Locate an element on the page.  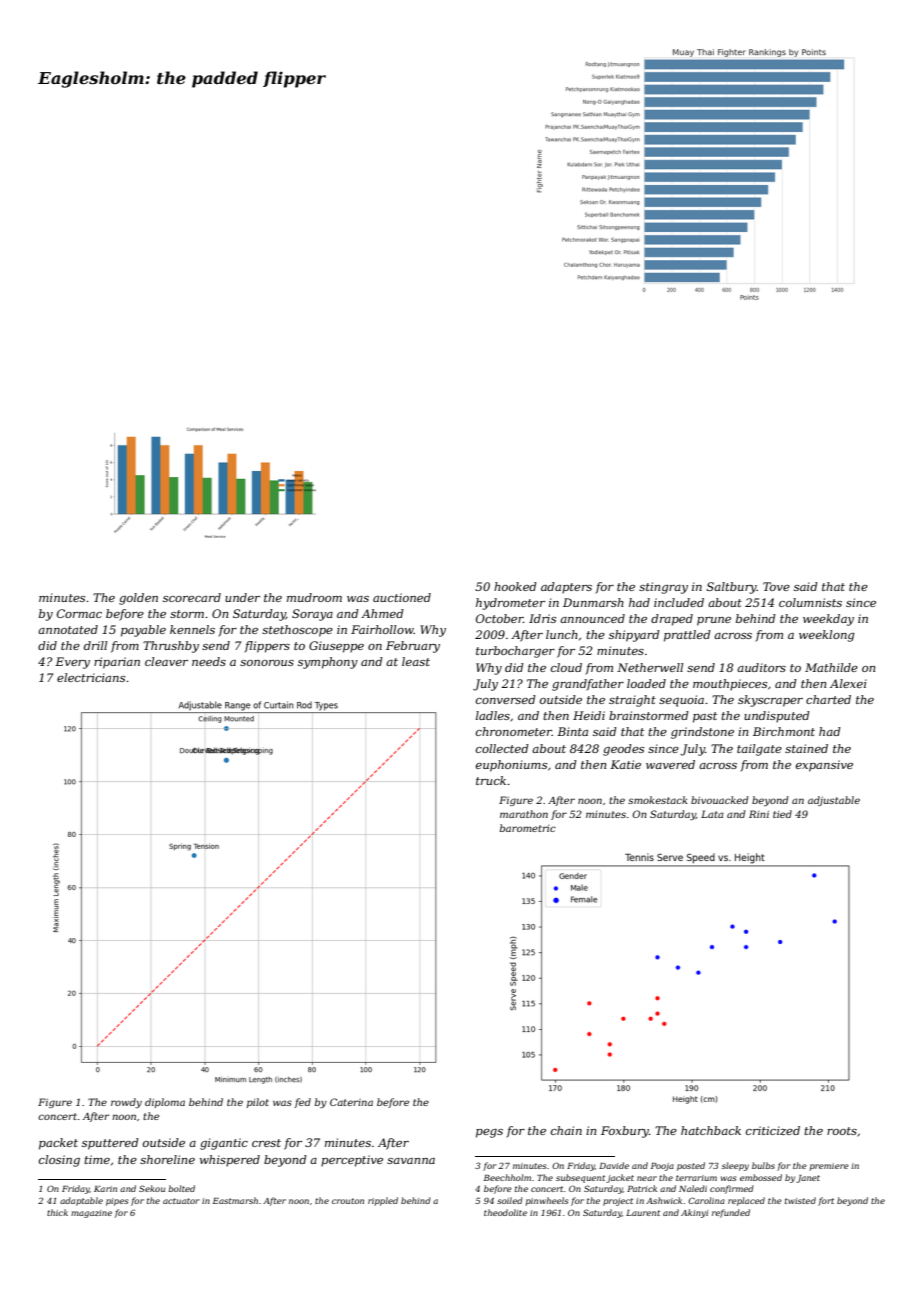
crest is located at coordinates (266, 1143).
